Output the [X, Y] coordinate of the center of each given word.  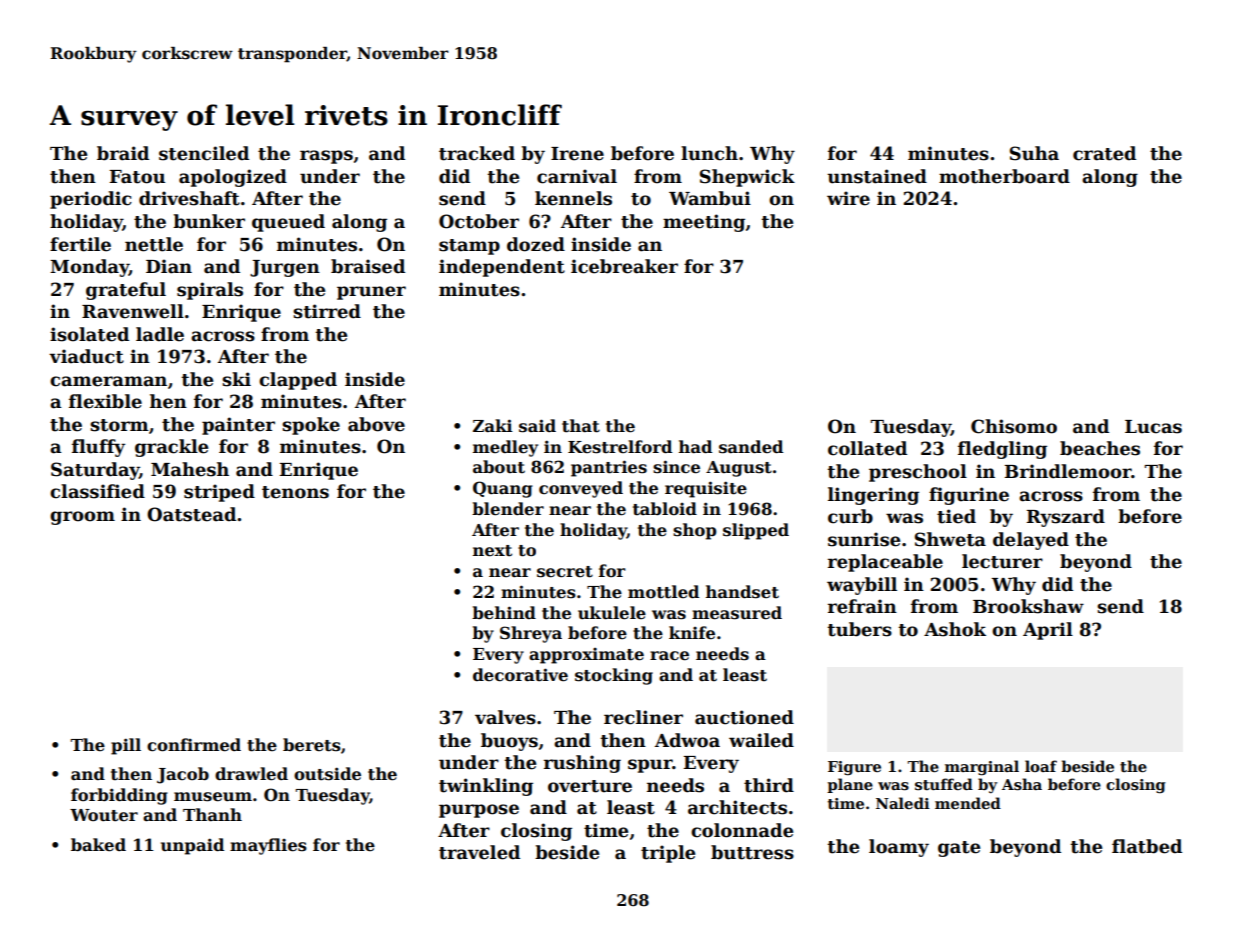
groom [82, 518]
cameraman [108, 381]
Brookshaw [1028, 606]
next [492, 551]
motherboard [1004, 176]
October [479, 221]
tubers [859, 629]
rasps [326, 157]
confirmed [194, 745]
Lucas [1153, 427]
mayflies [268, 846]
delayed [1031, 541]
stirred [327, 311]
